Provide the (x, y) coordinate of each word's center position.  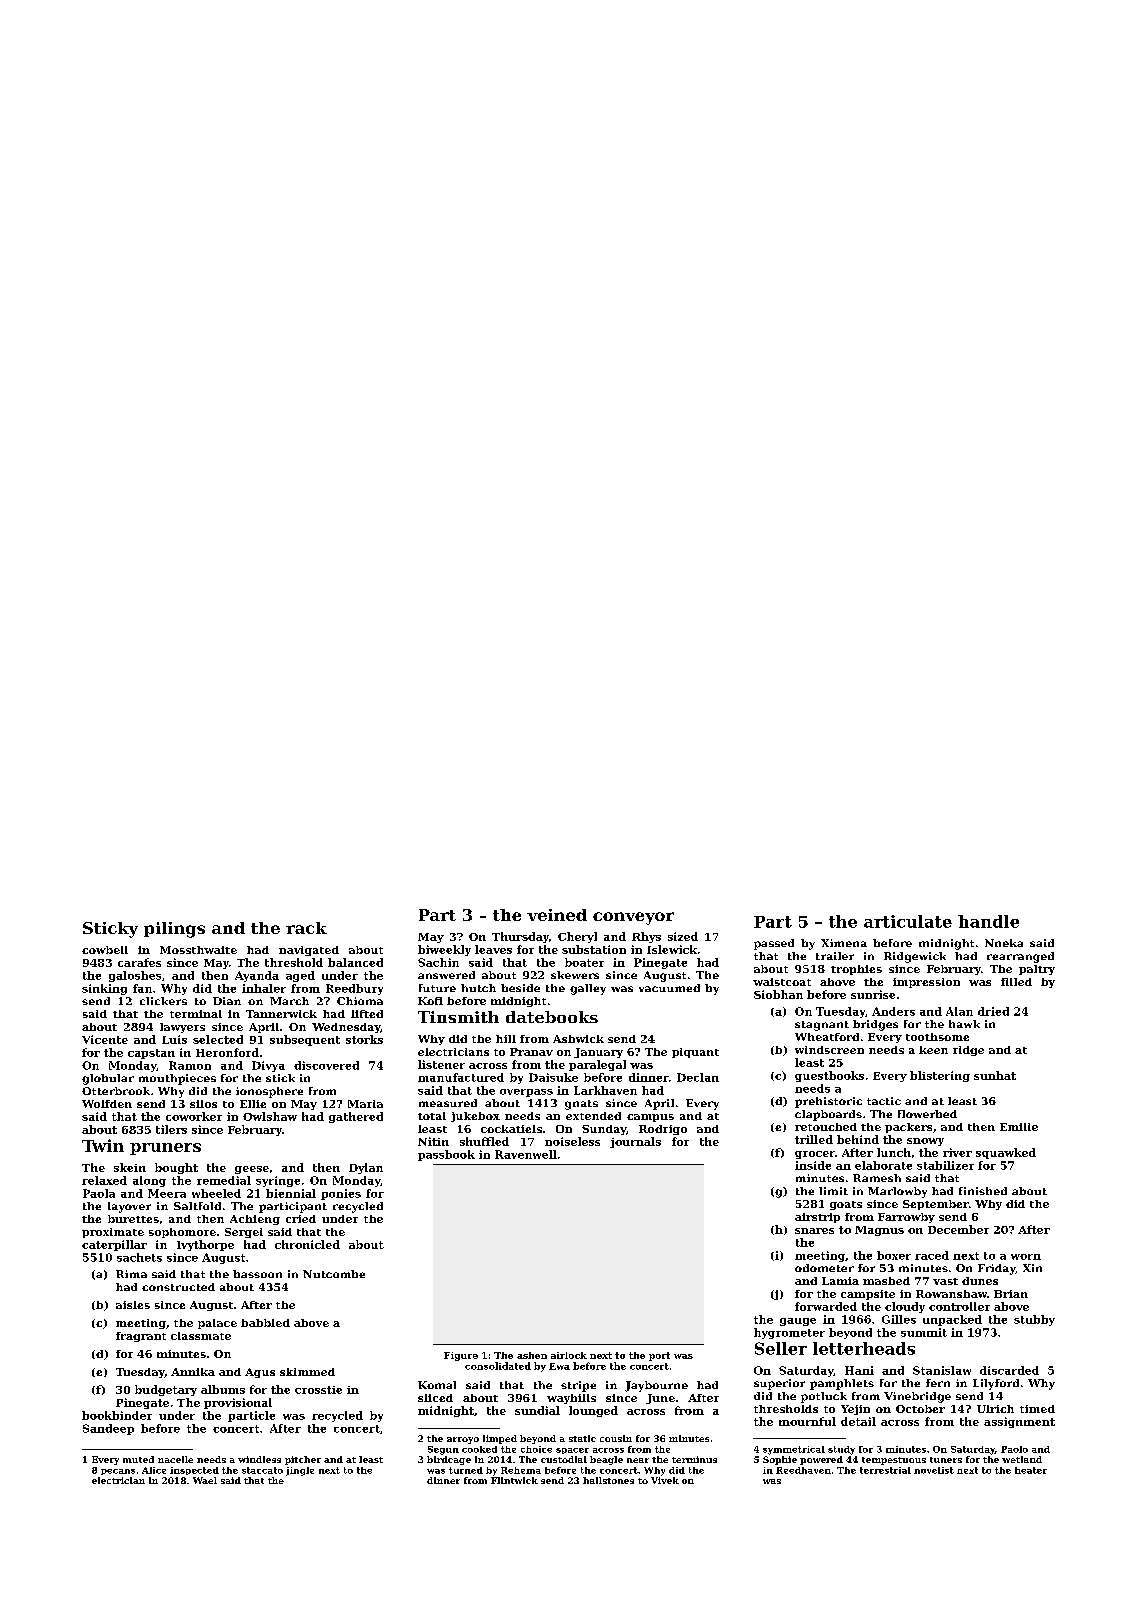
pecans (118, 1472)
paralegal (597, 1065)
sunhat (995, 1075)
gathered (356, 1117)
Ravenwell (526, 1154)
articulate (908, 921)
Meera (167, 1193)
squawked (1006, 1153)
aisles (133, 1305)
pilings (174, 930)
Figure (461, 1356)
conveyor (633, 918)
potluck (824, 1397)
